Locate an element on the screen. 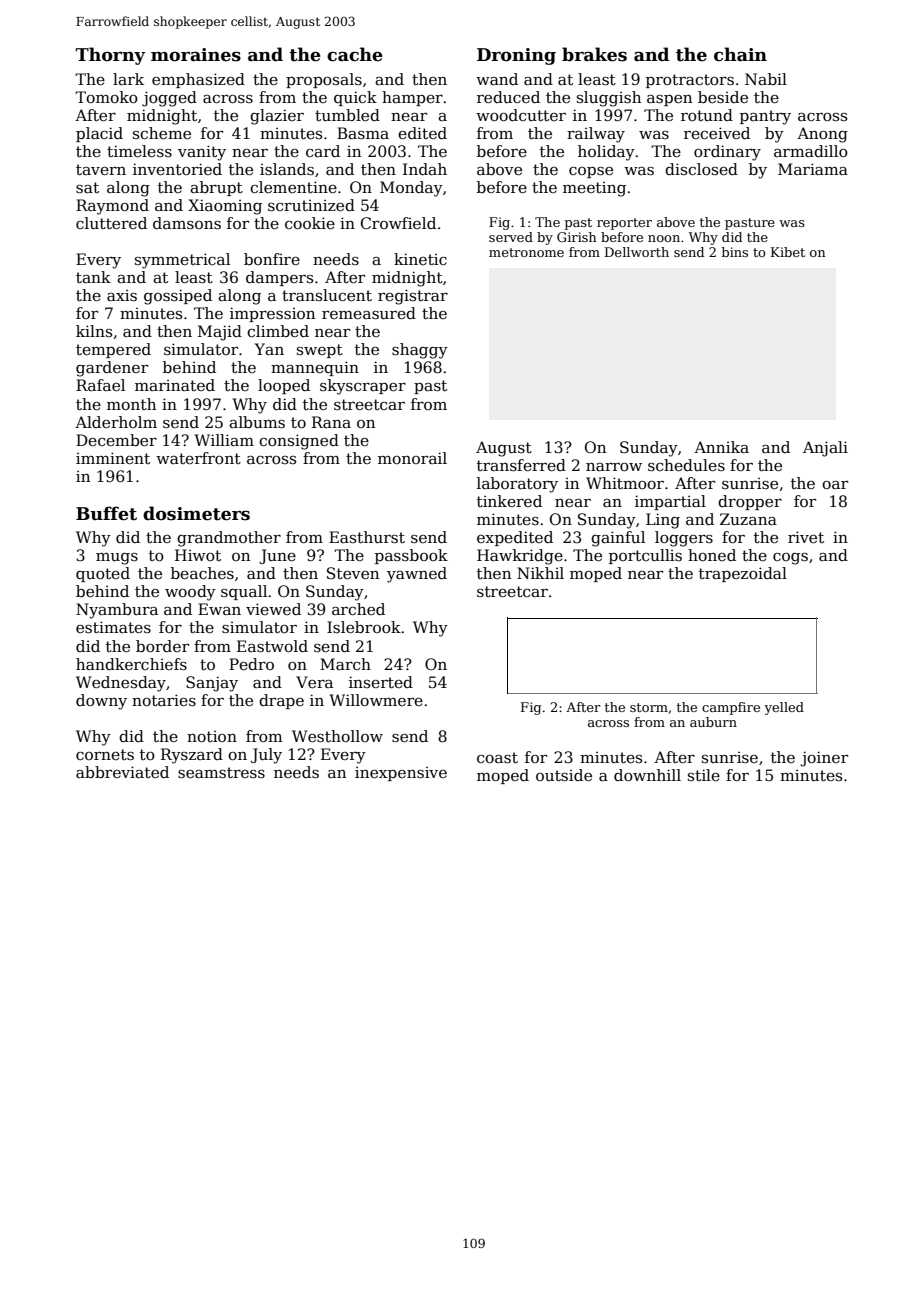  placid is located at coordinates (99, 134).
